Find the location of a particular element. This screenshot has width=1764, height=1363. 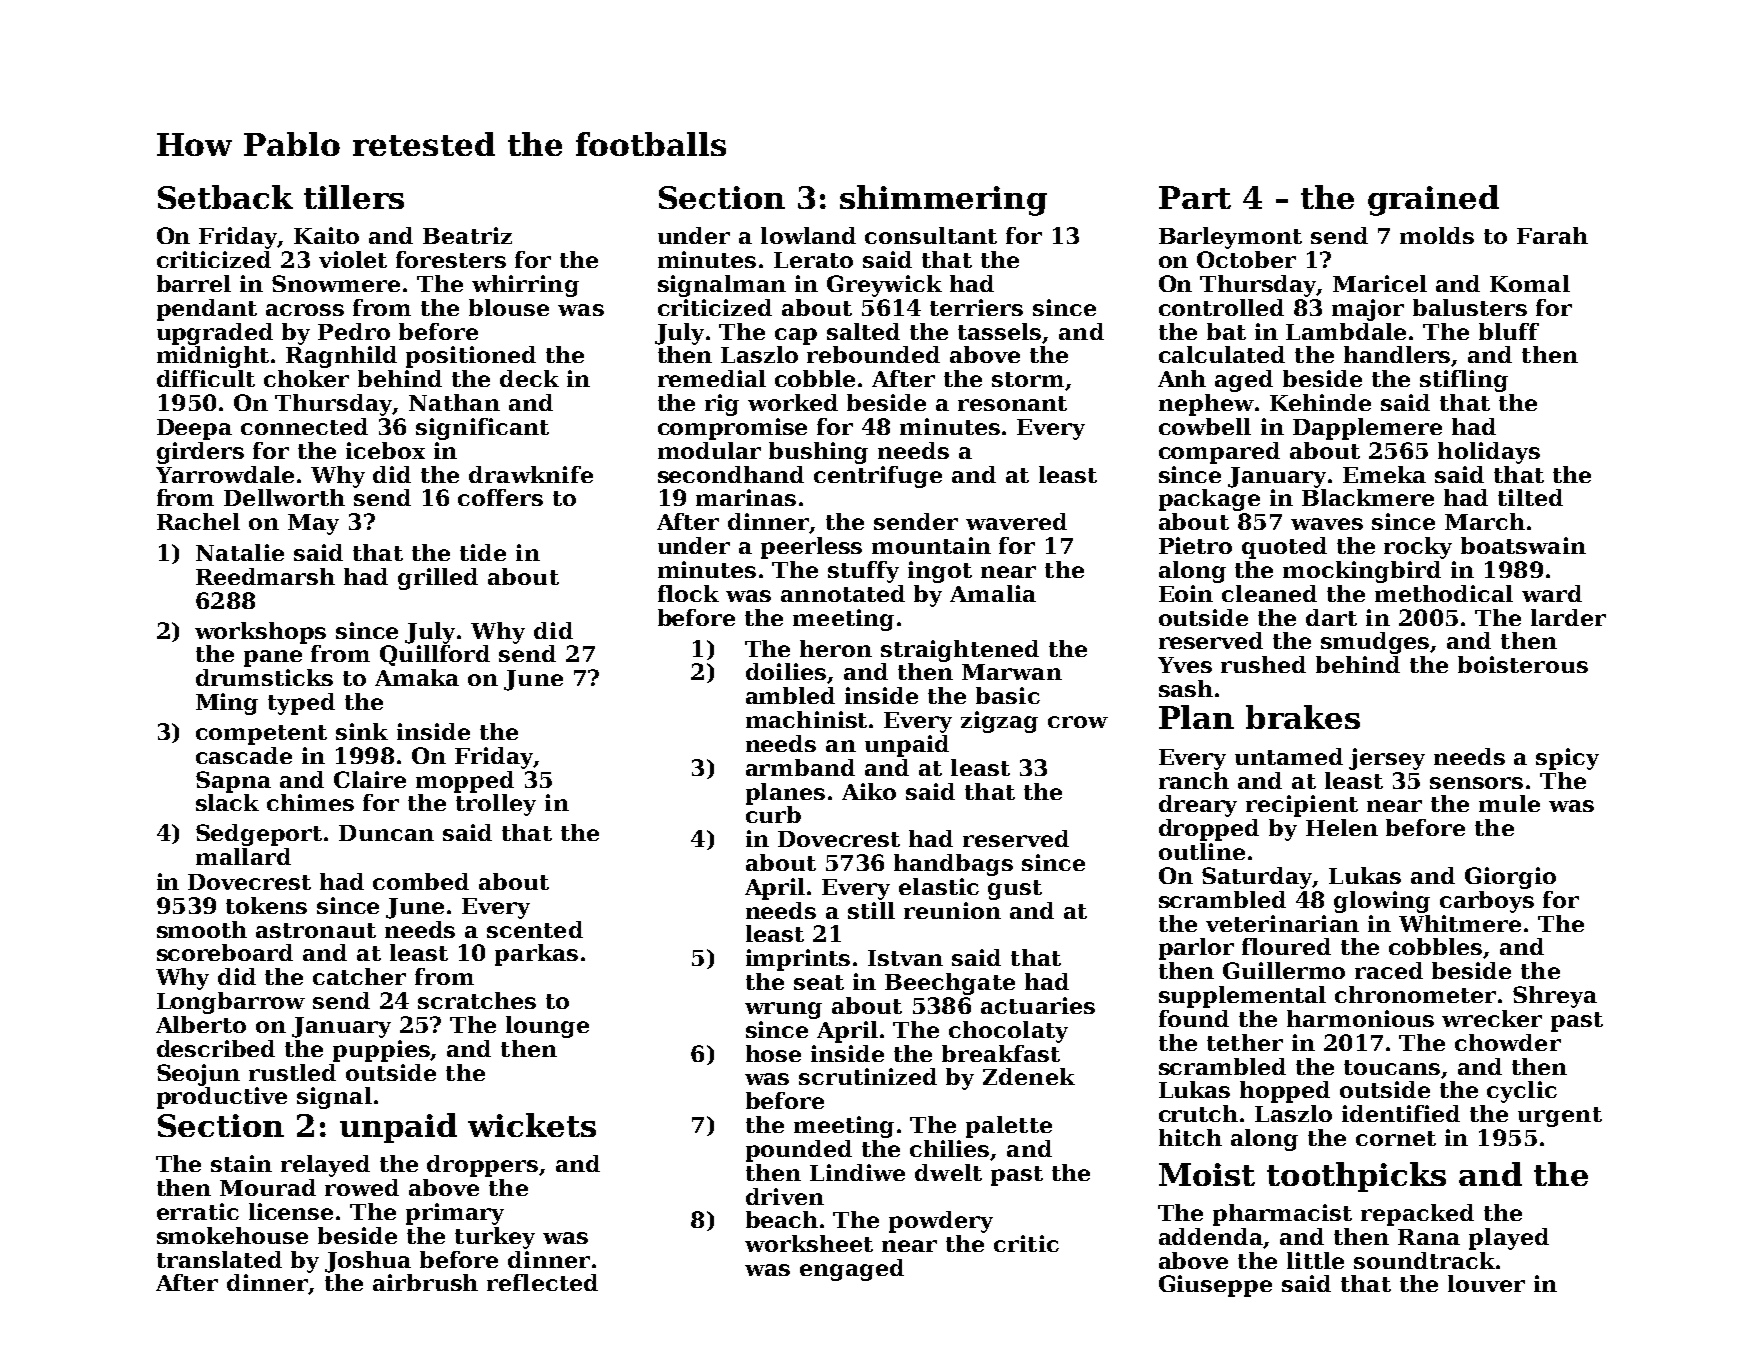

Amalia is located at coordinates (993, 593).
